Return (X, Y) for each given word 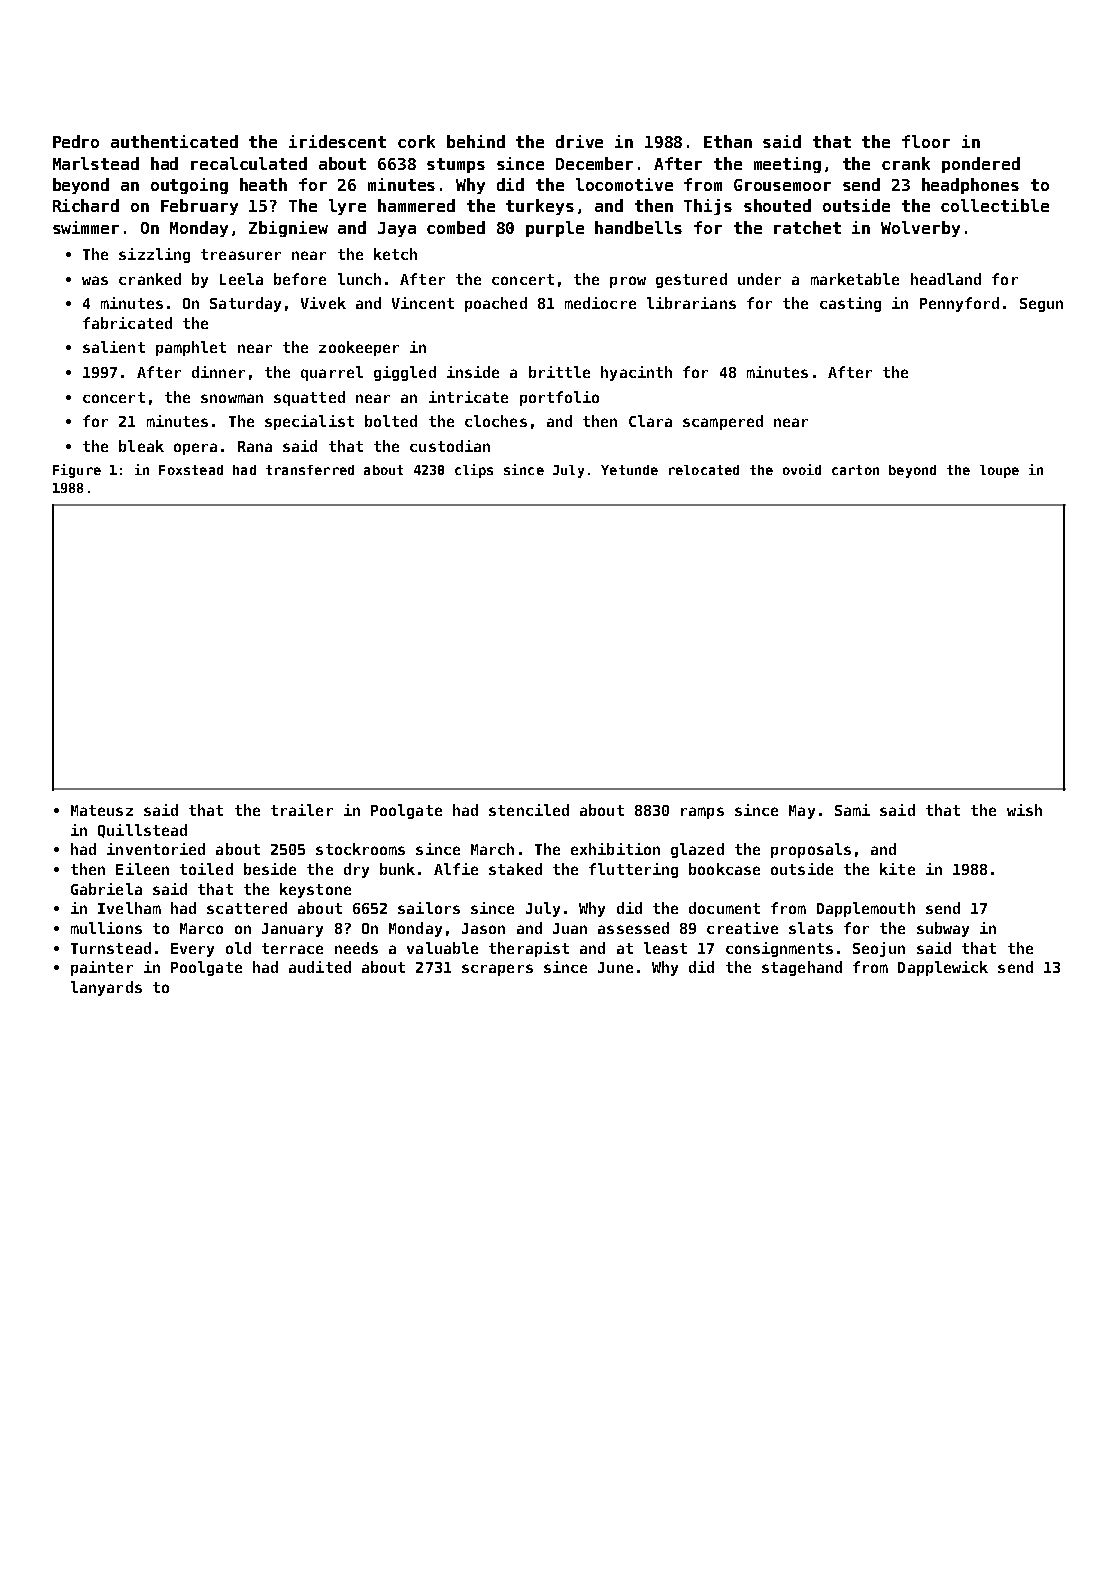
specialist (309, 422)
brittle (559, 372)
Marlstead (96, 163)
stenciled (529, 810)
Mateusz (102, 810)
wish (1024, 810)
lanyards (106, 988)
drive (579, 141)
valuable (442, 948)
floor (926, 141)
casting (850, 304)
